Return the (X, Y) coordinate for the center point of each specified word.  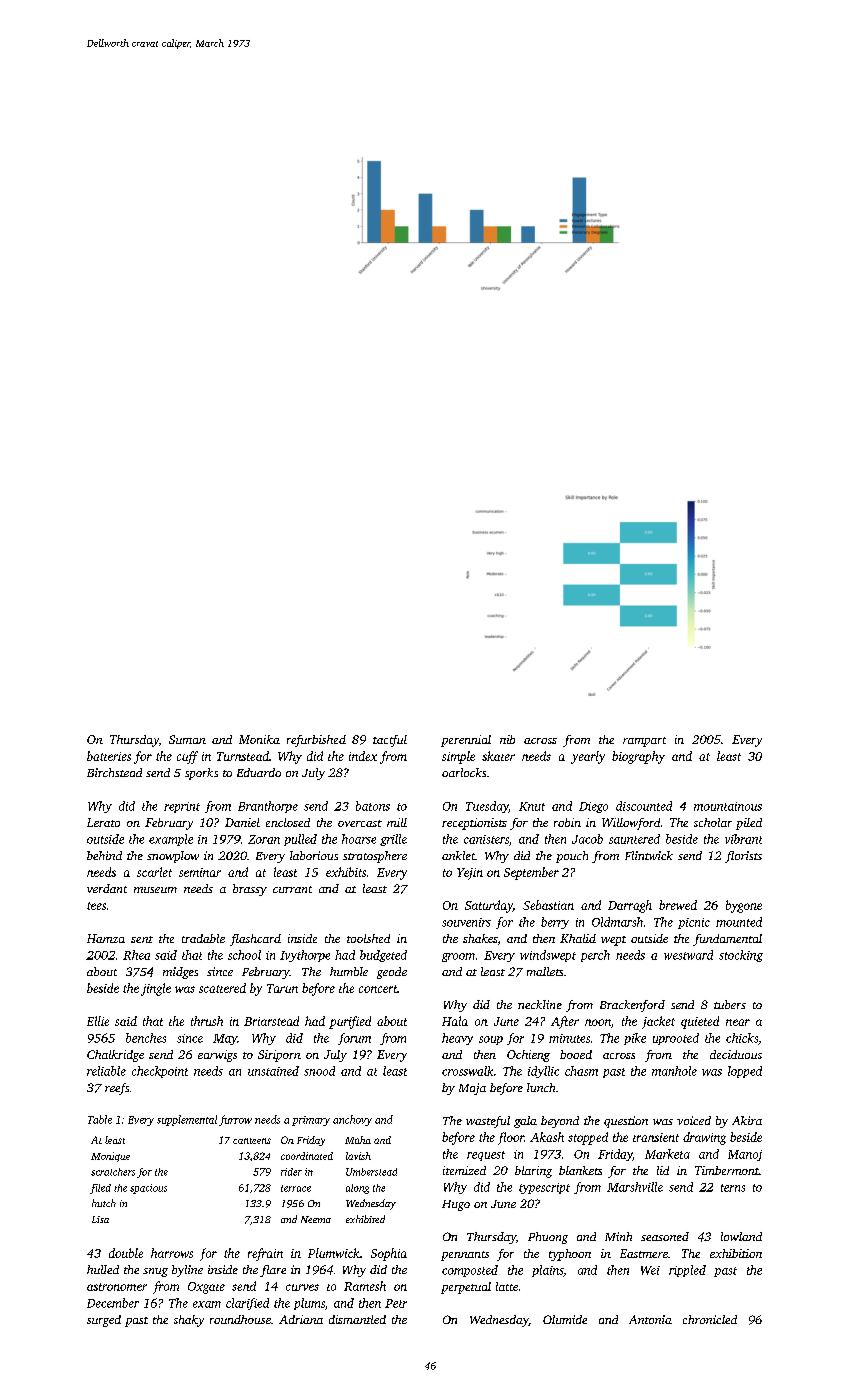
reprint (182, 807)
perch (595, 956)
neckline (540, 1004)
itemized (464, 1170)
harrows (172, 1253)
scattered (222, 988)
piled (749, 824)
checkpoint (160, 1072)
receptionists (474, 824)
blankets (580, 1170)
